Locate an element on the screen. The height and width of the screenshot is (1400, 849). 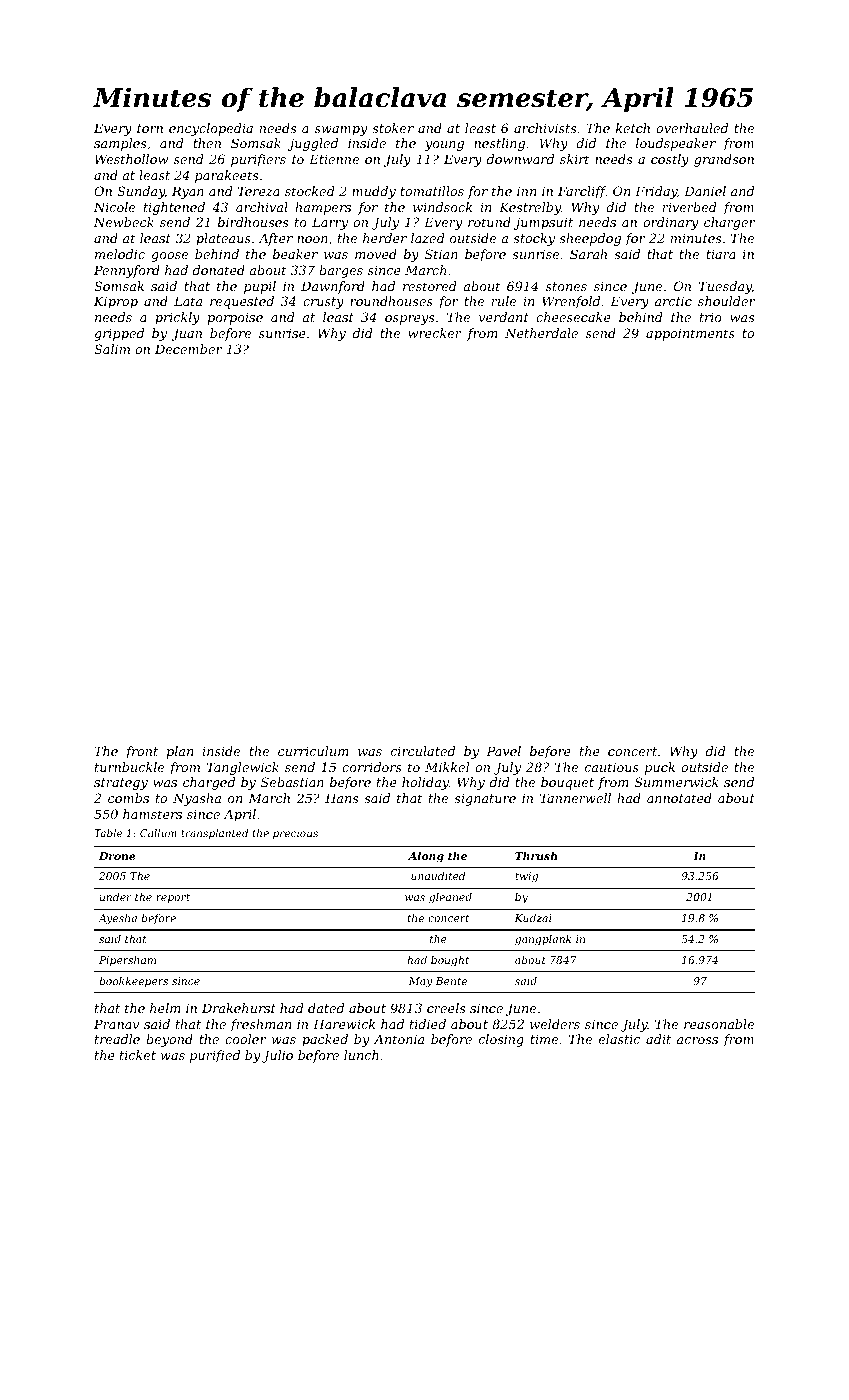
goose is located at coordinates (169, 257).
